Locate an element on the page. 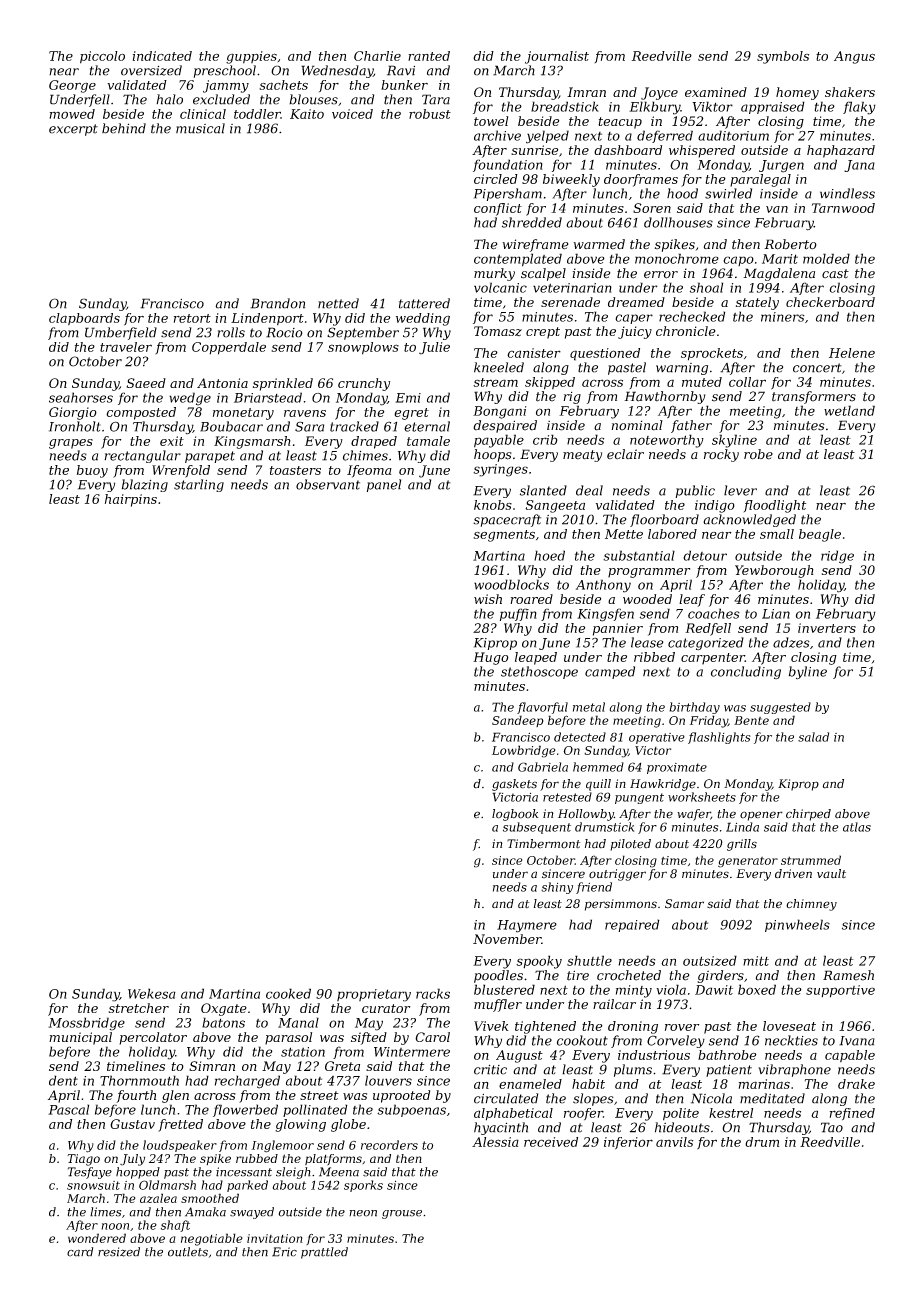 This document has height=1308, width=924. ranted is located at coordinates (429, 56).
